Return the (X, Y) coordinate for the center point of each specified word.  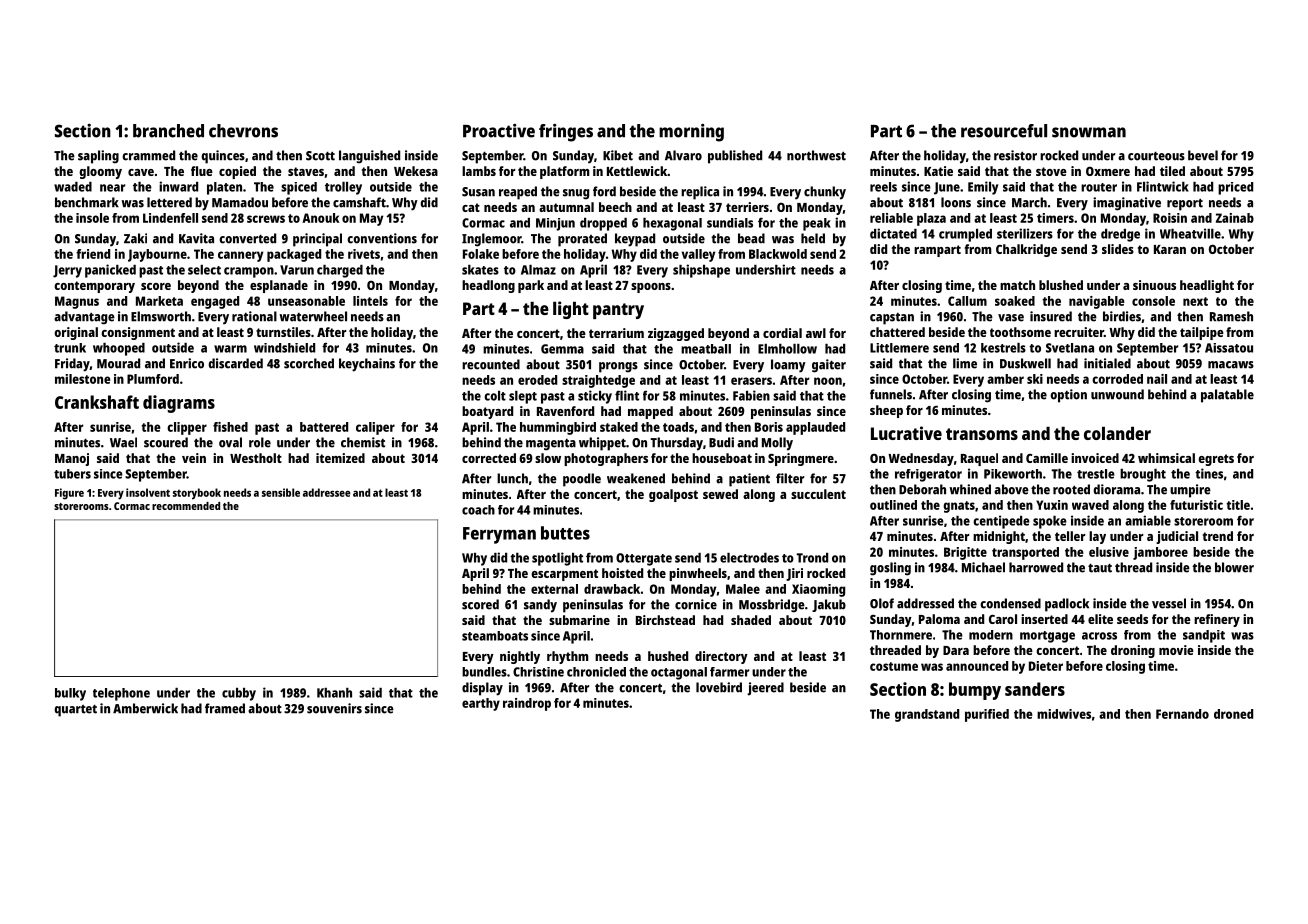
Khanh (334, 693)
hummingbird (558, 428)
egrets (1216, 460)
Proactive (499, 131)
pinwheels (698, 574)
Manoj (72, 459)
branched (168, 131)
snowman (1089, 132)
